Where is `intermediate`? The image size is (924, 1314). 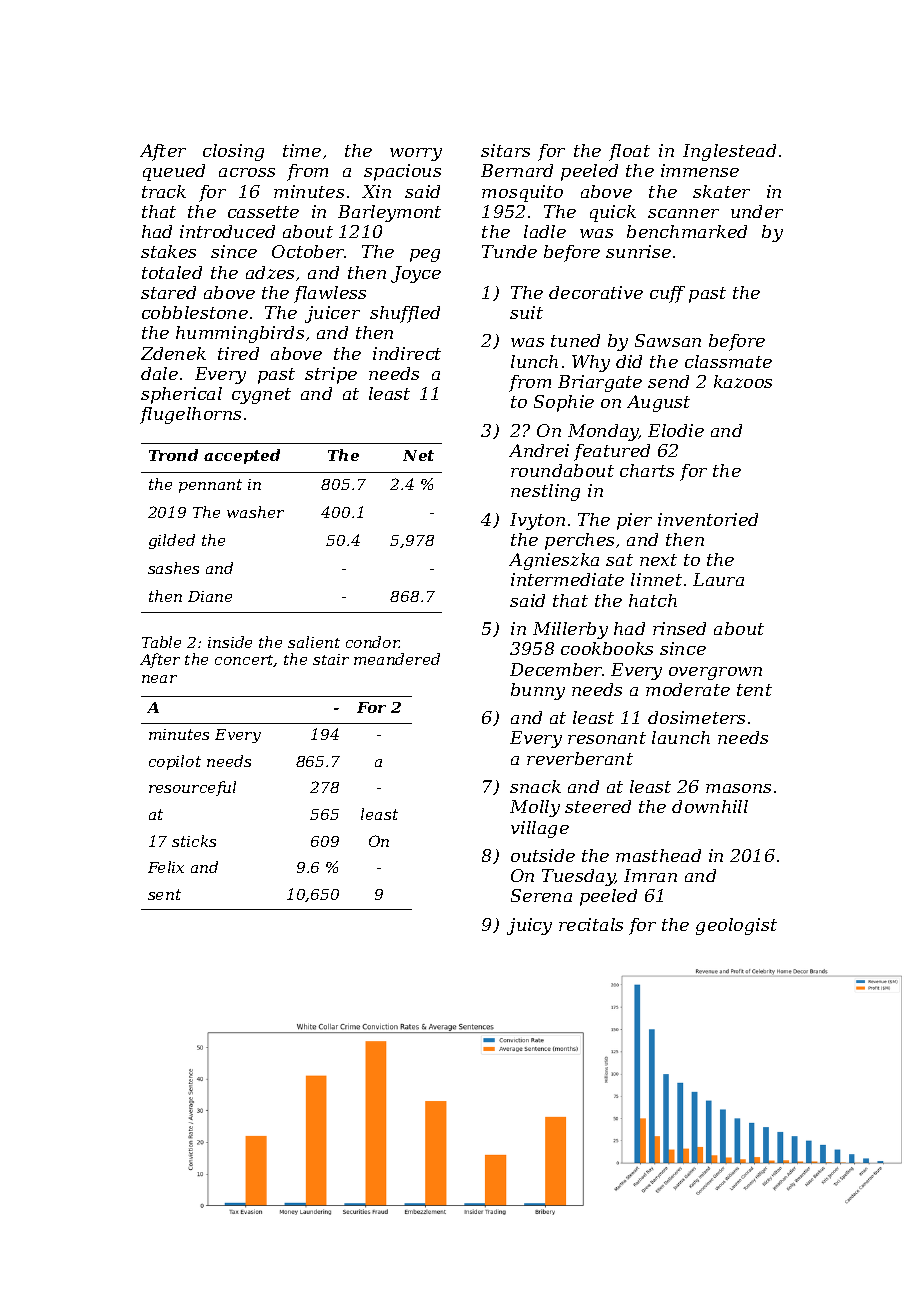 intermediate is located at coordinates (567, 579).
